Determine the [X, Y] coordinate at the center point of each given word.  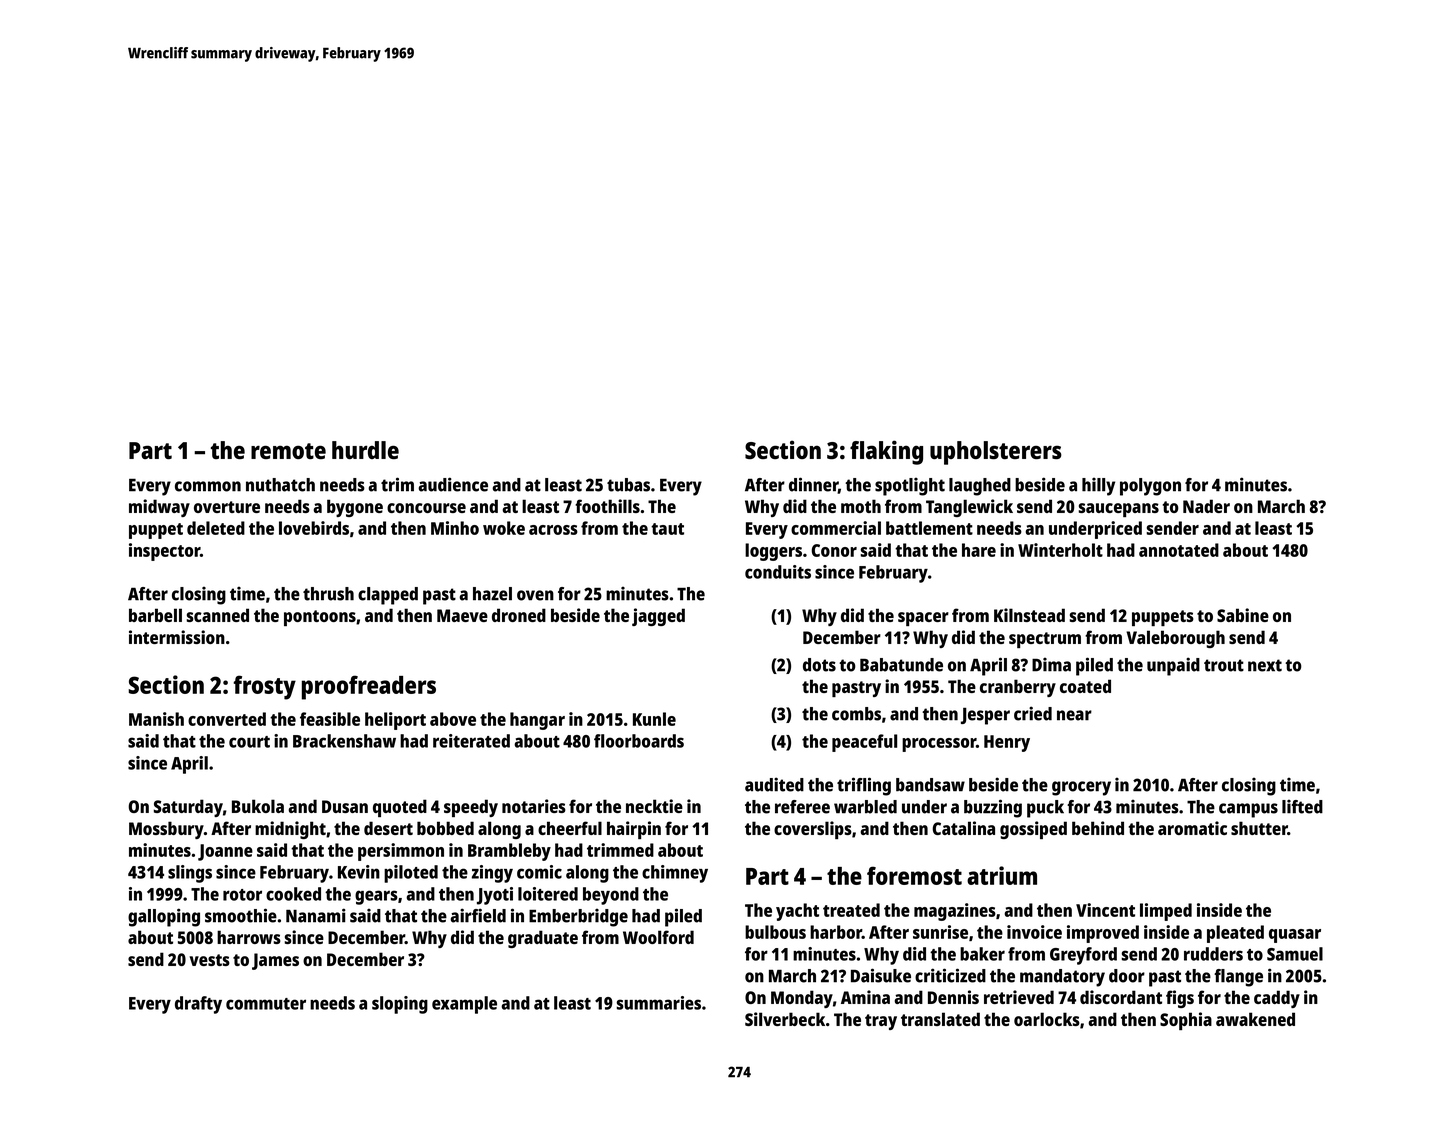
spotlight [910, 486]
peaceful [864, 743]
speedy [471, 808]
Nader [1206, 506]
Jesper [985, 716]
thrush [328, 594]
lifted [1302, 806]
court [249, 742]
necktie [654, 806]
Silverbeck [785, 1019]
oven [535, 595]
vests [209, 960]
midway [159, 508]
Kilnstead [1029, 615]
